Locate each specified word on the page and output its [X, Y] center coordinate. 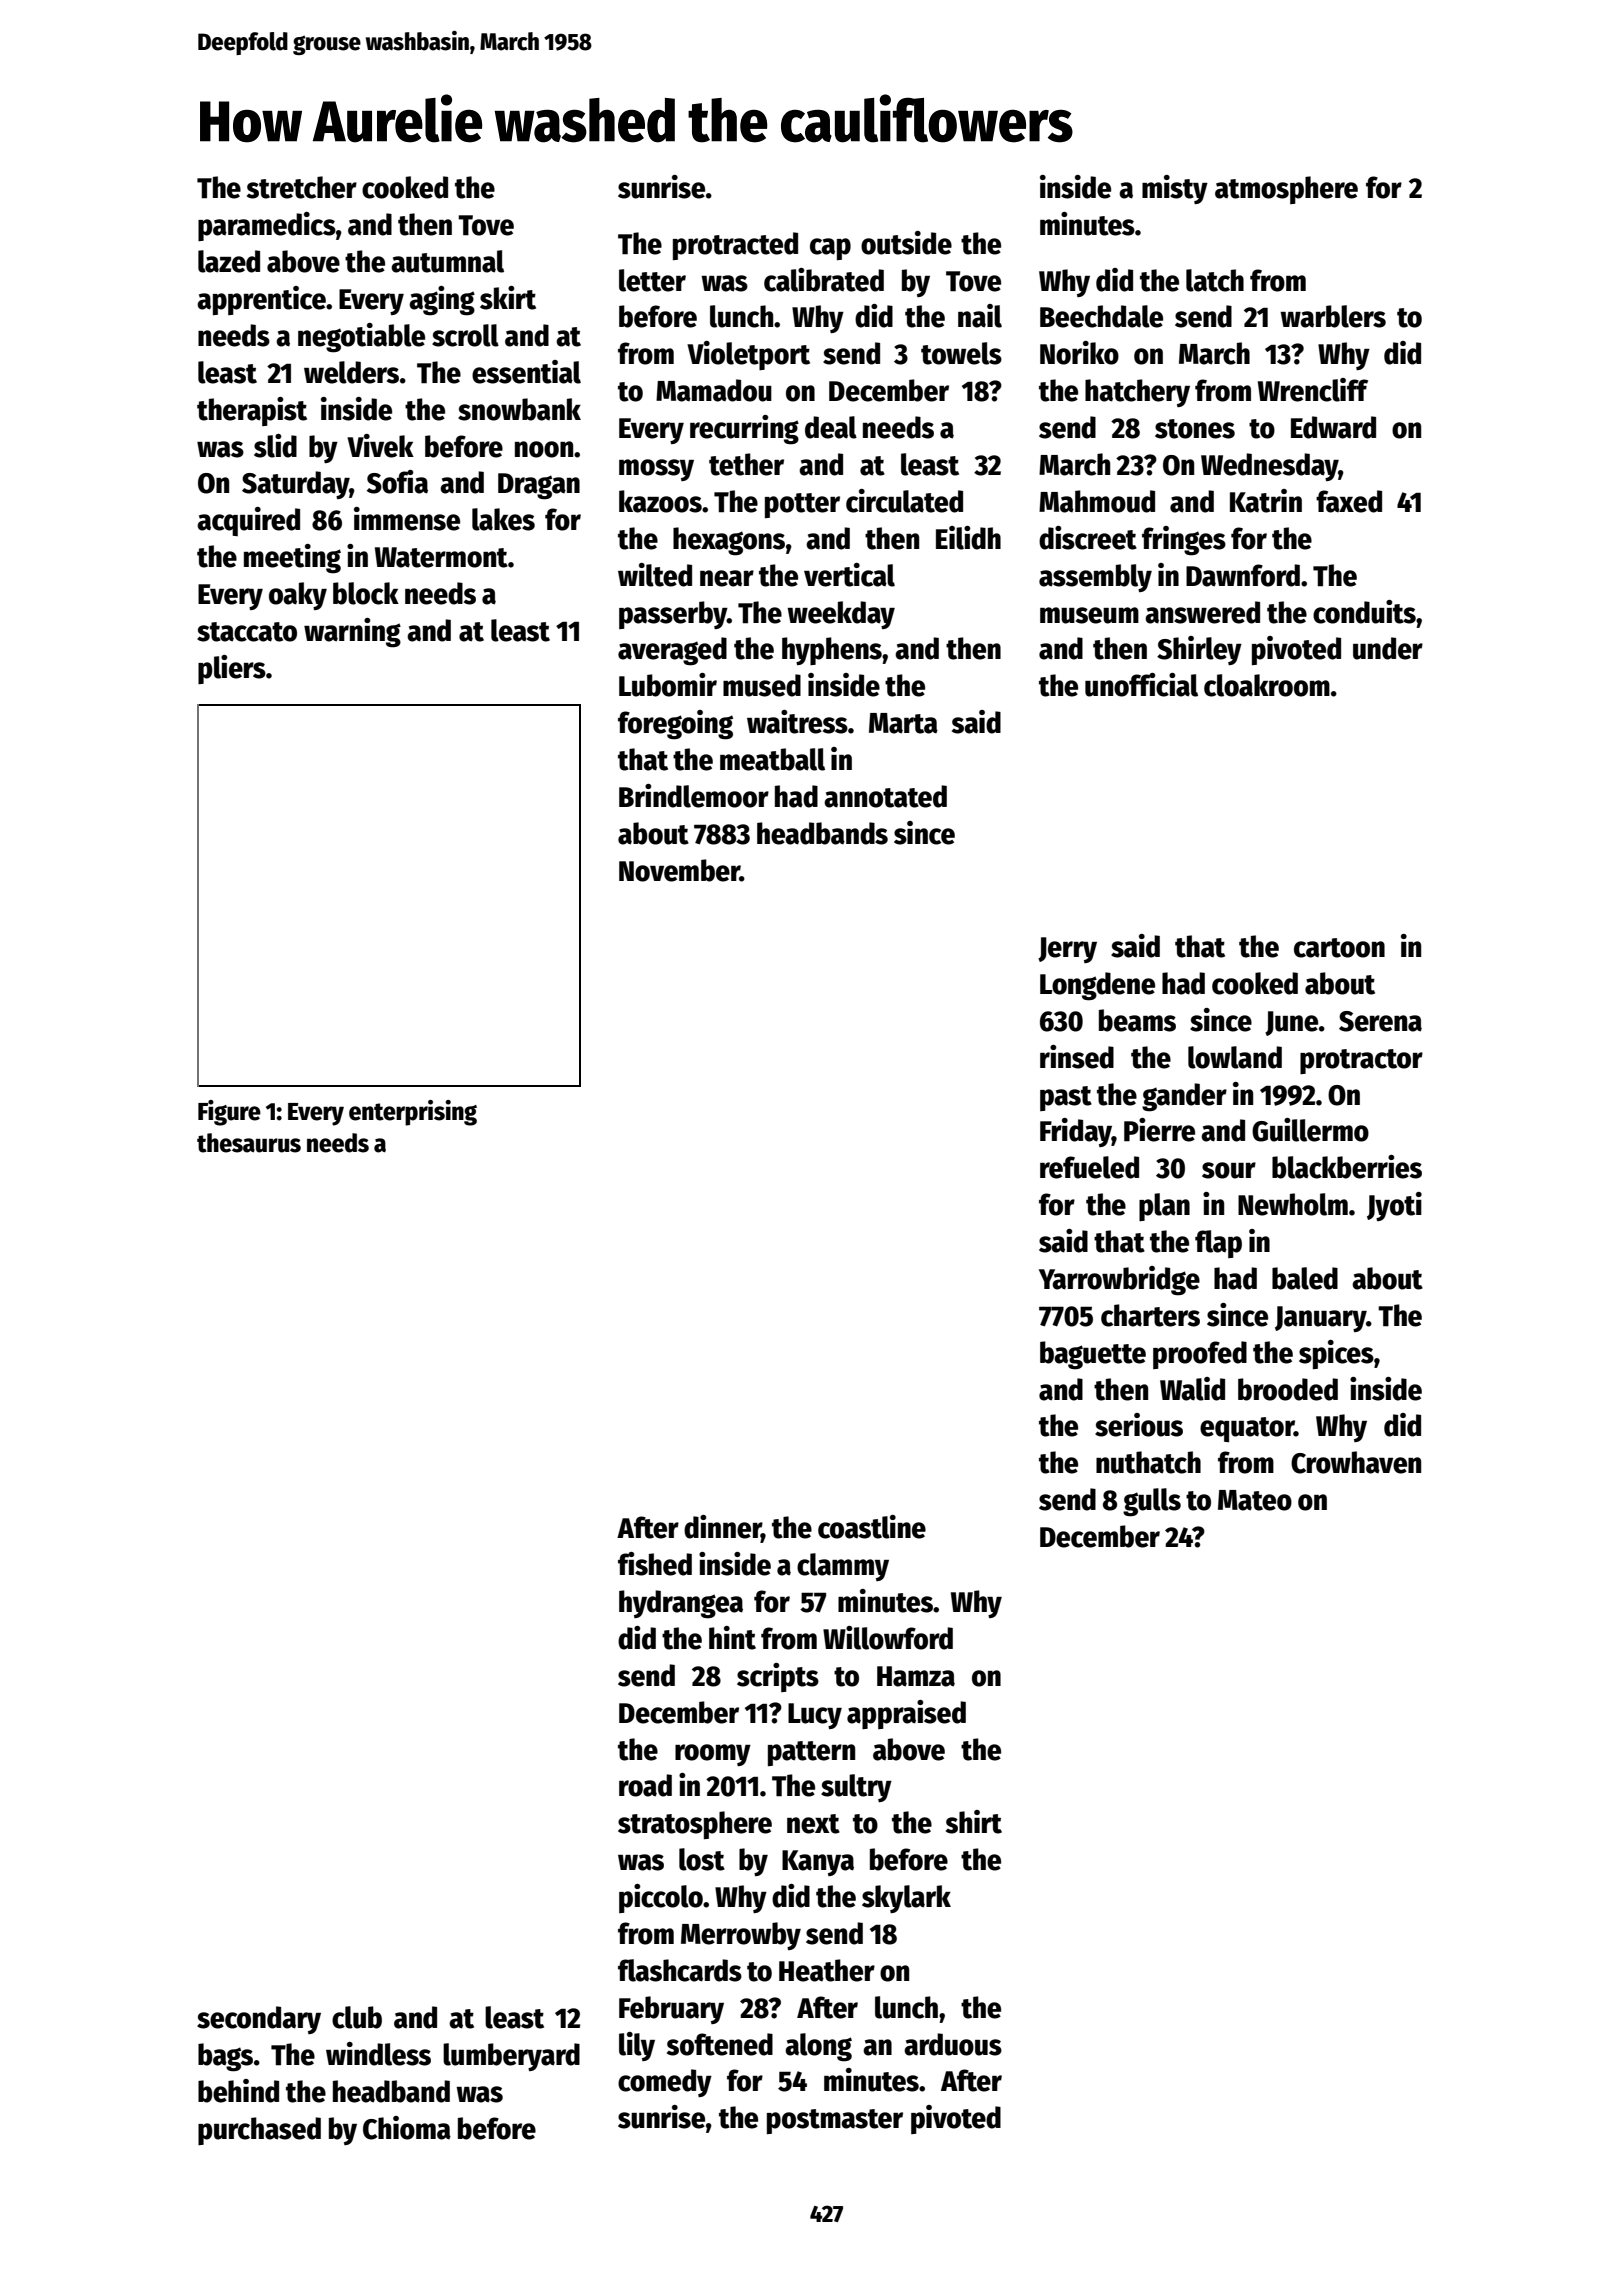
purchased [259, 2131]
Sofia [397, 482]
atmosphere [1286, 190]
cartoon [1339, 948]
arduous [953, 2044]
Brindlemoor [694, 796]
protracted [735, 246]
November [679, 870]
